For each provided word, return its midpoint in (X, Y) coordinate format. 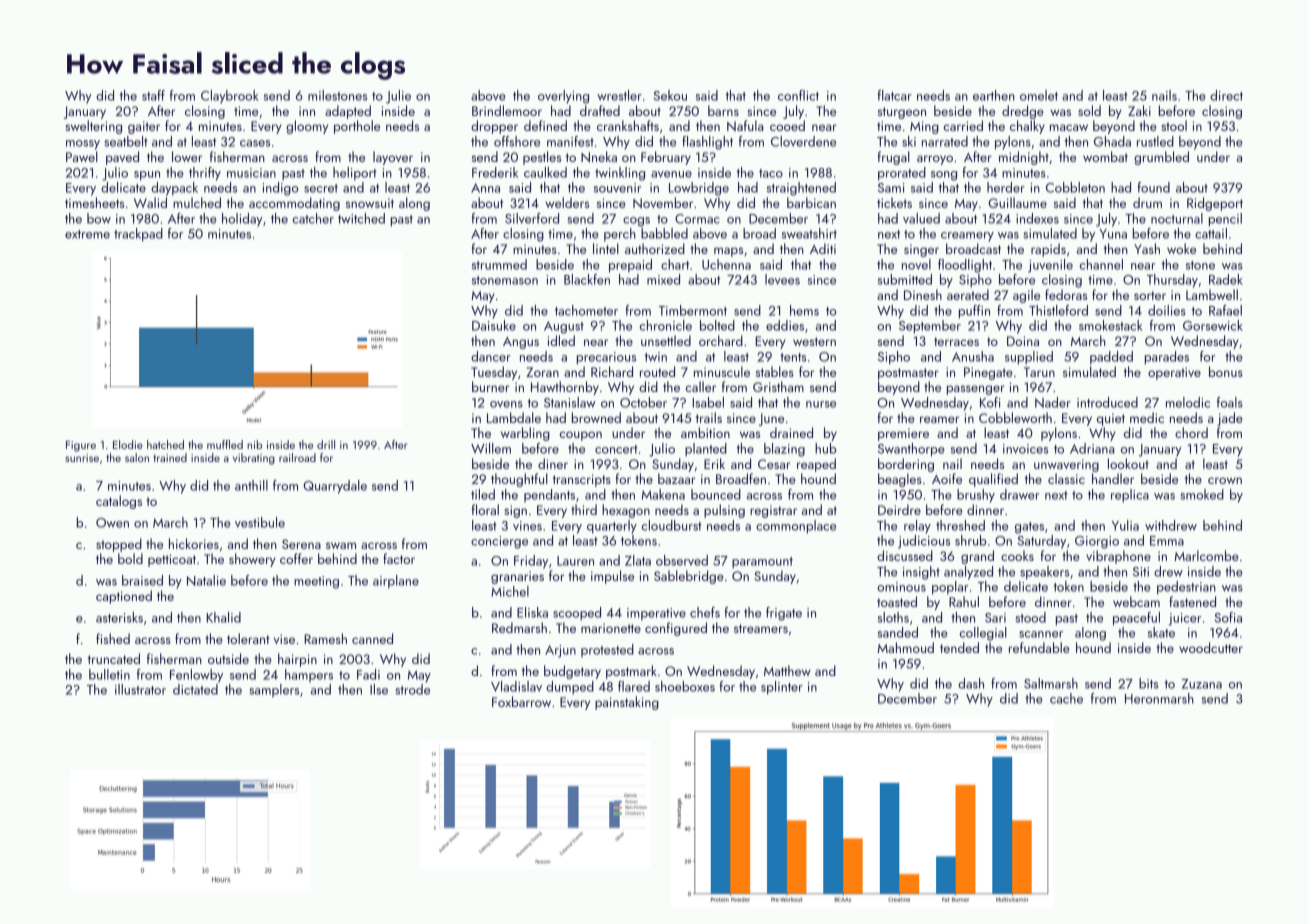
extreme (87, 234)
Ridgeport (1215, 204)
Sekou (670, 95)
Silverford (532, 218)
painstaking (627, 703)
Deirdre (899, 509)
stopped (119, 545)
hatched (165, 444)
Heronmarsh (1159, 698)
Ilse (379, 689)
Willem (491, 448)
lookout (1128, 463)
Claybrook (229, 97)
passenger (976, 390)
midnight (1024, 158)
